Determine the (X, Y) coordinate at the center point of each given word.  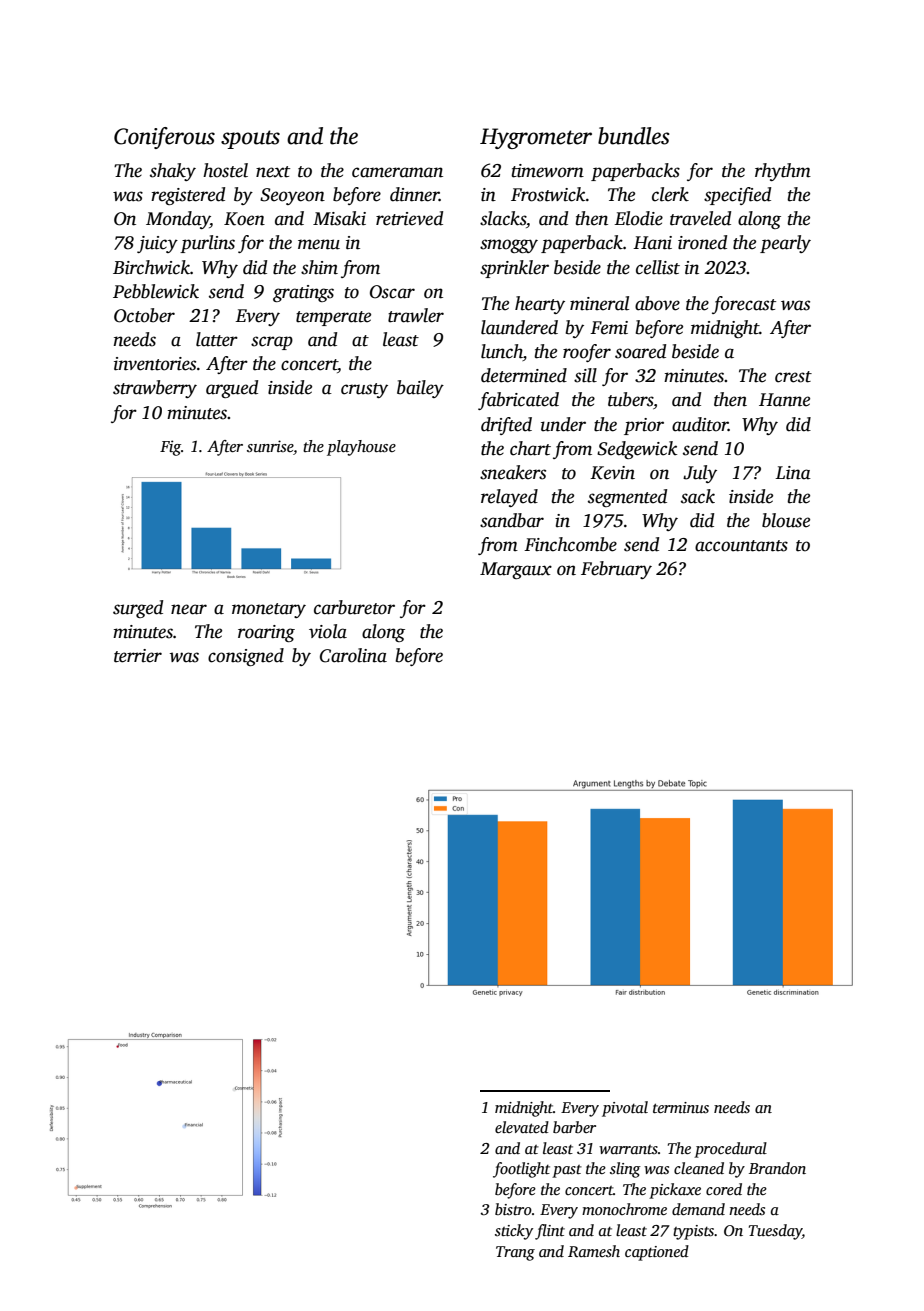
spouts (250, 139)
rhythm (783, 172)
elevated (522, 1127)
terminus (681, 1108)
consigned (246, 657)
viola (328, 631)
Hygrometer (536, 138)
